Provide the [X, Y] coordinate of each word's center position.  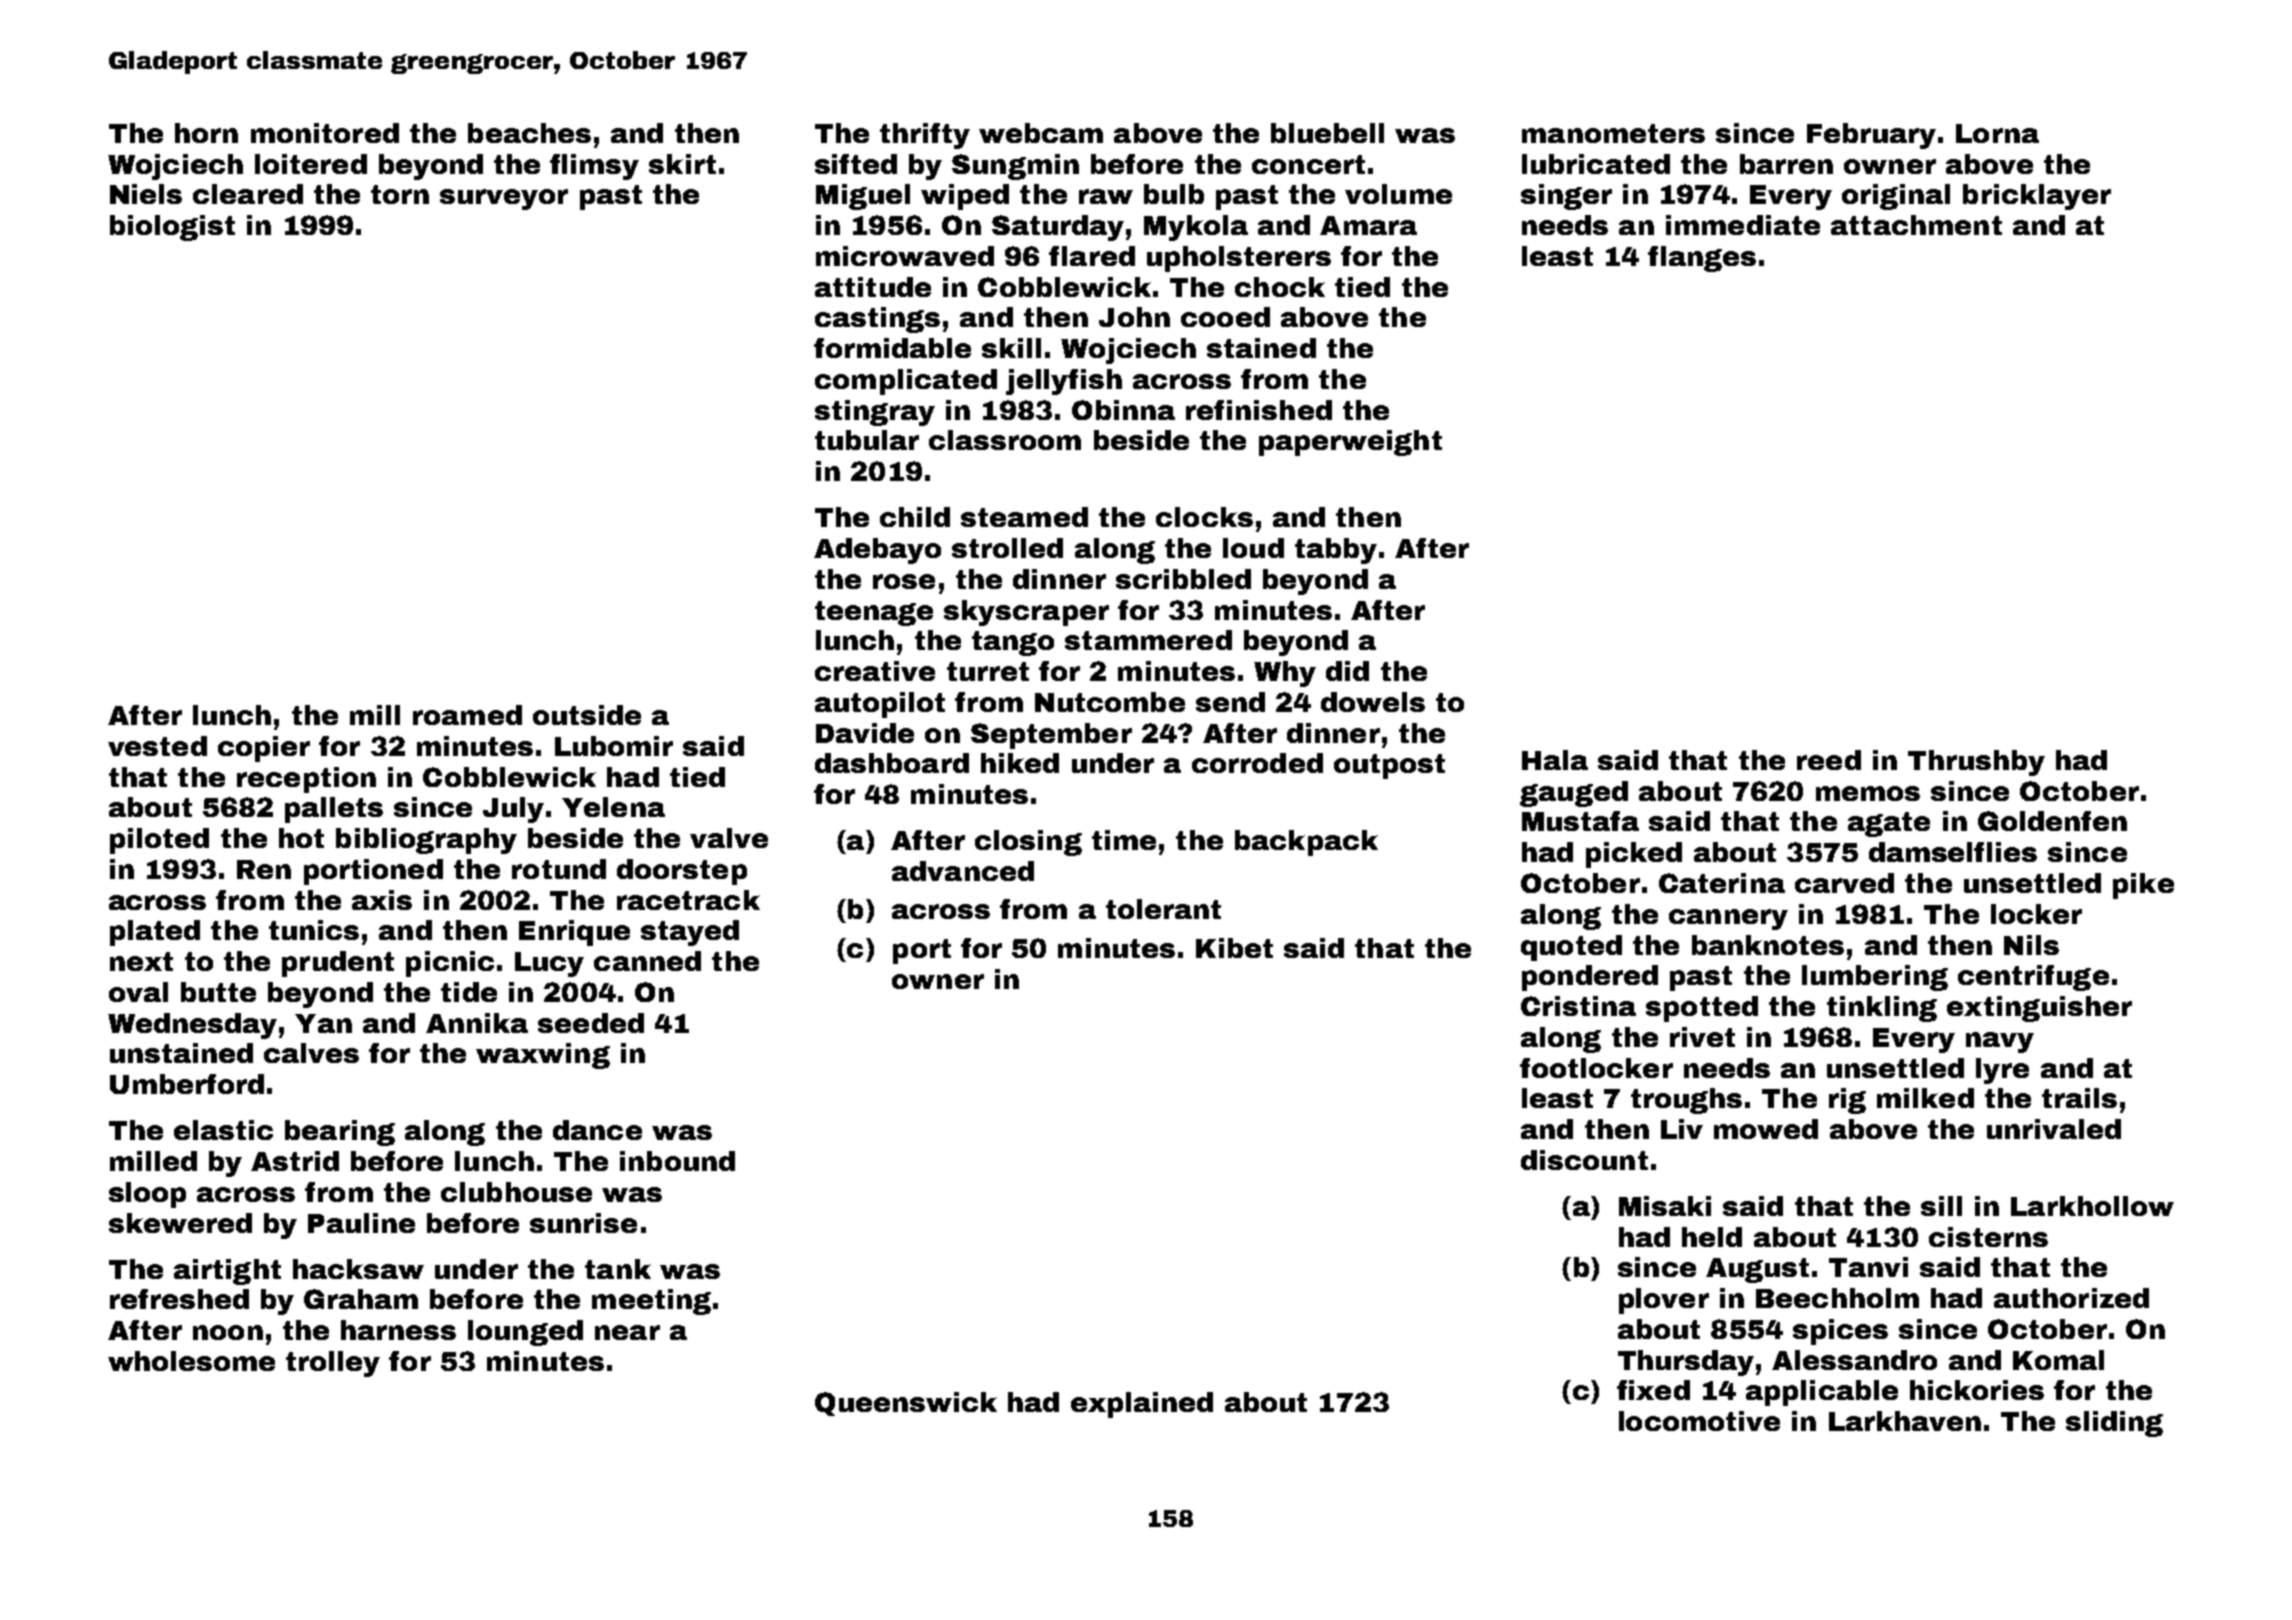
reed [1829, 760]
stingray [875, 413]
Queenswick [906, 1404]
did [1347, 671]
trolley [333, 1364]
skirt [682, 164]
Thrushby [1976, 763]
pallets [334, 810]
